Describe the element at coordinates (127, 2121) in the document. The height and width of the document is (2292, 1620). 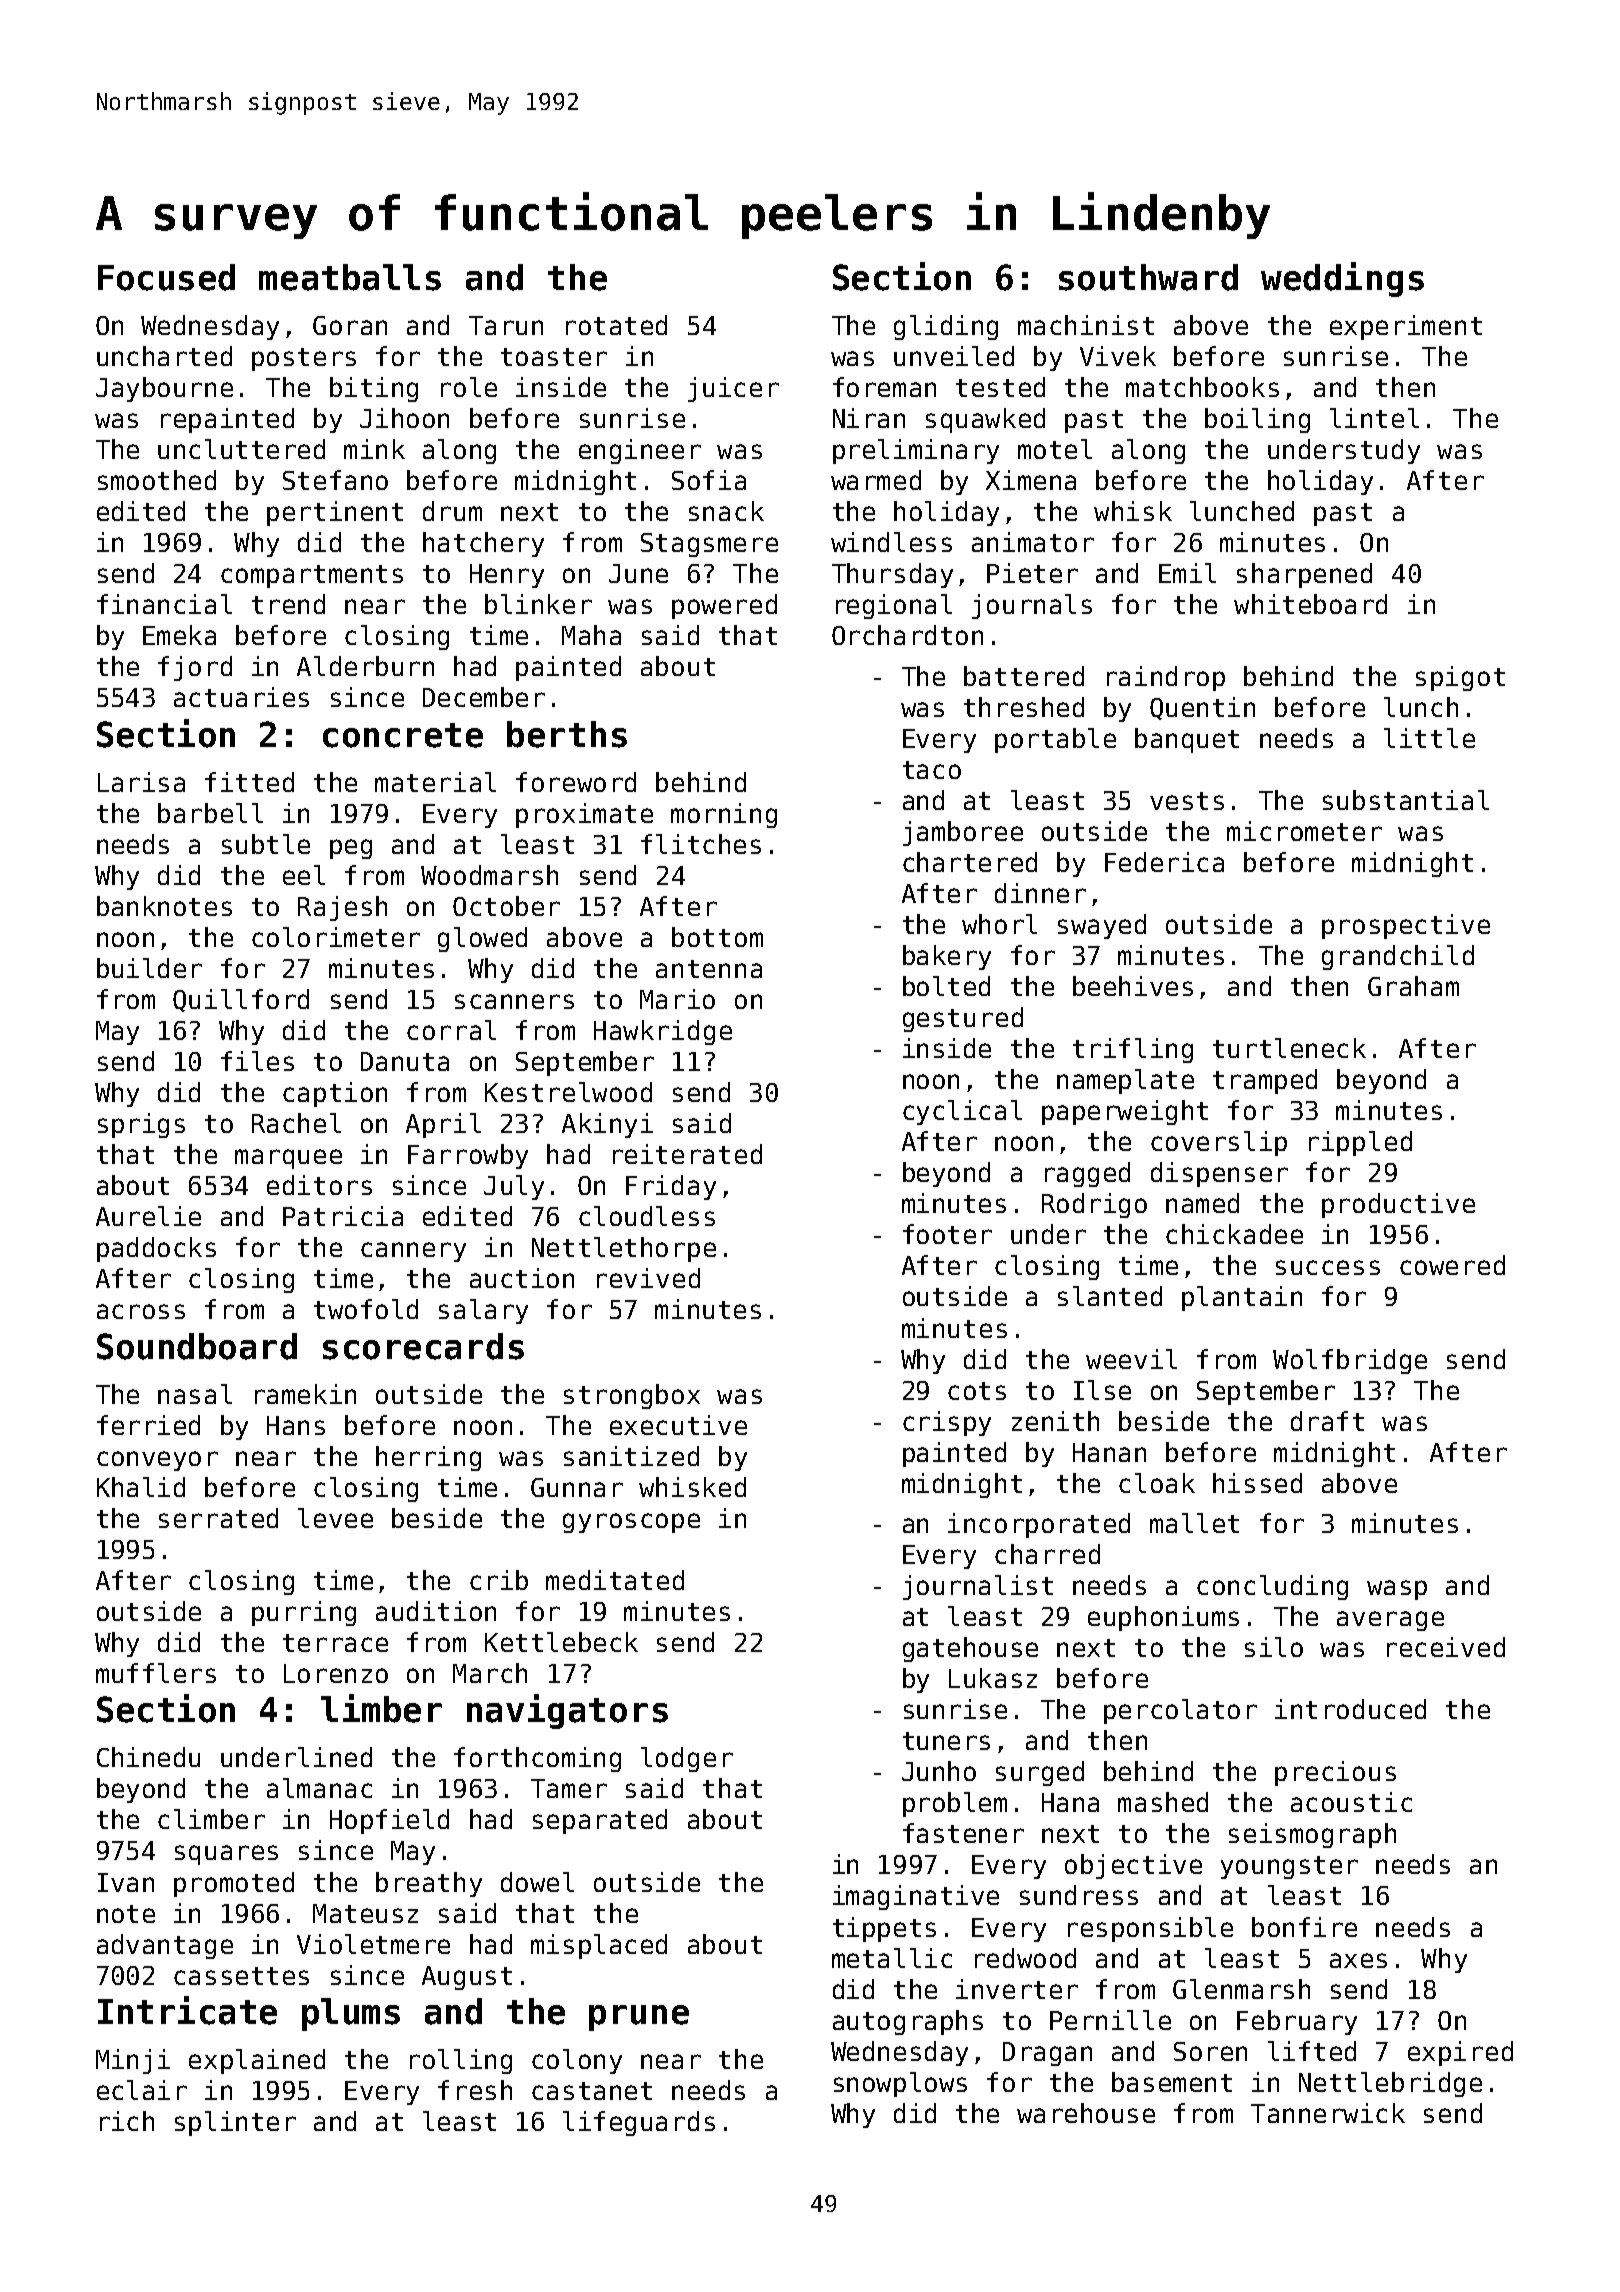
I see `rich` at that location.
